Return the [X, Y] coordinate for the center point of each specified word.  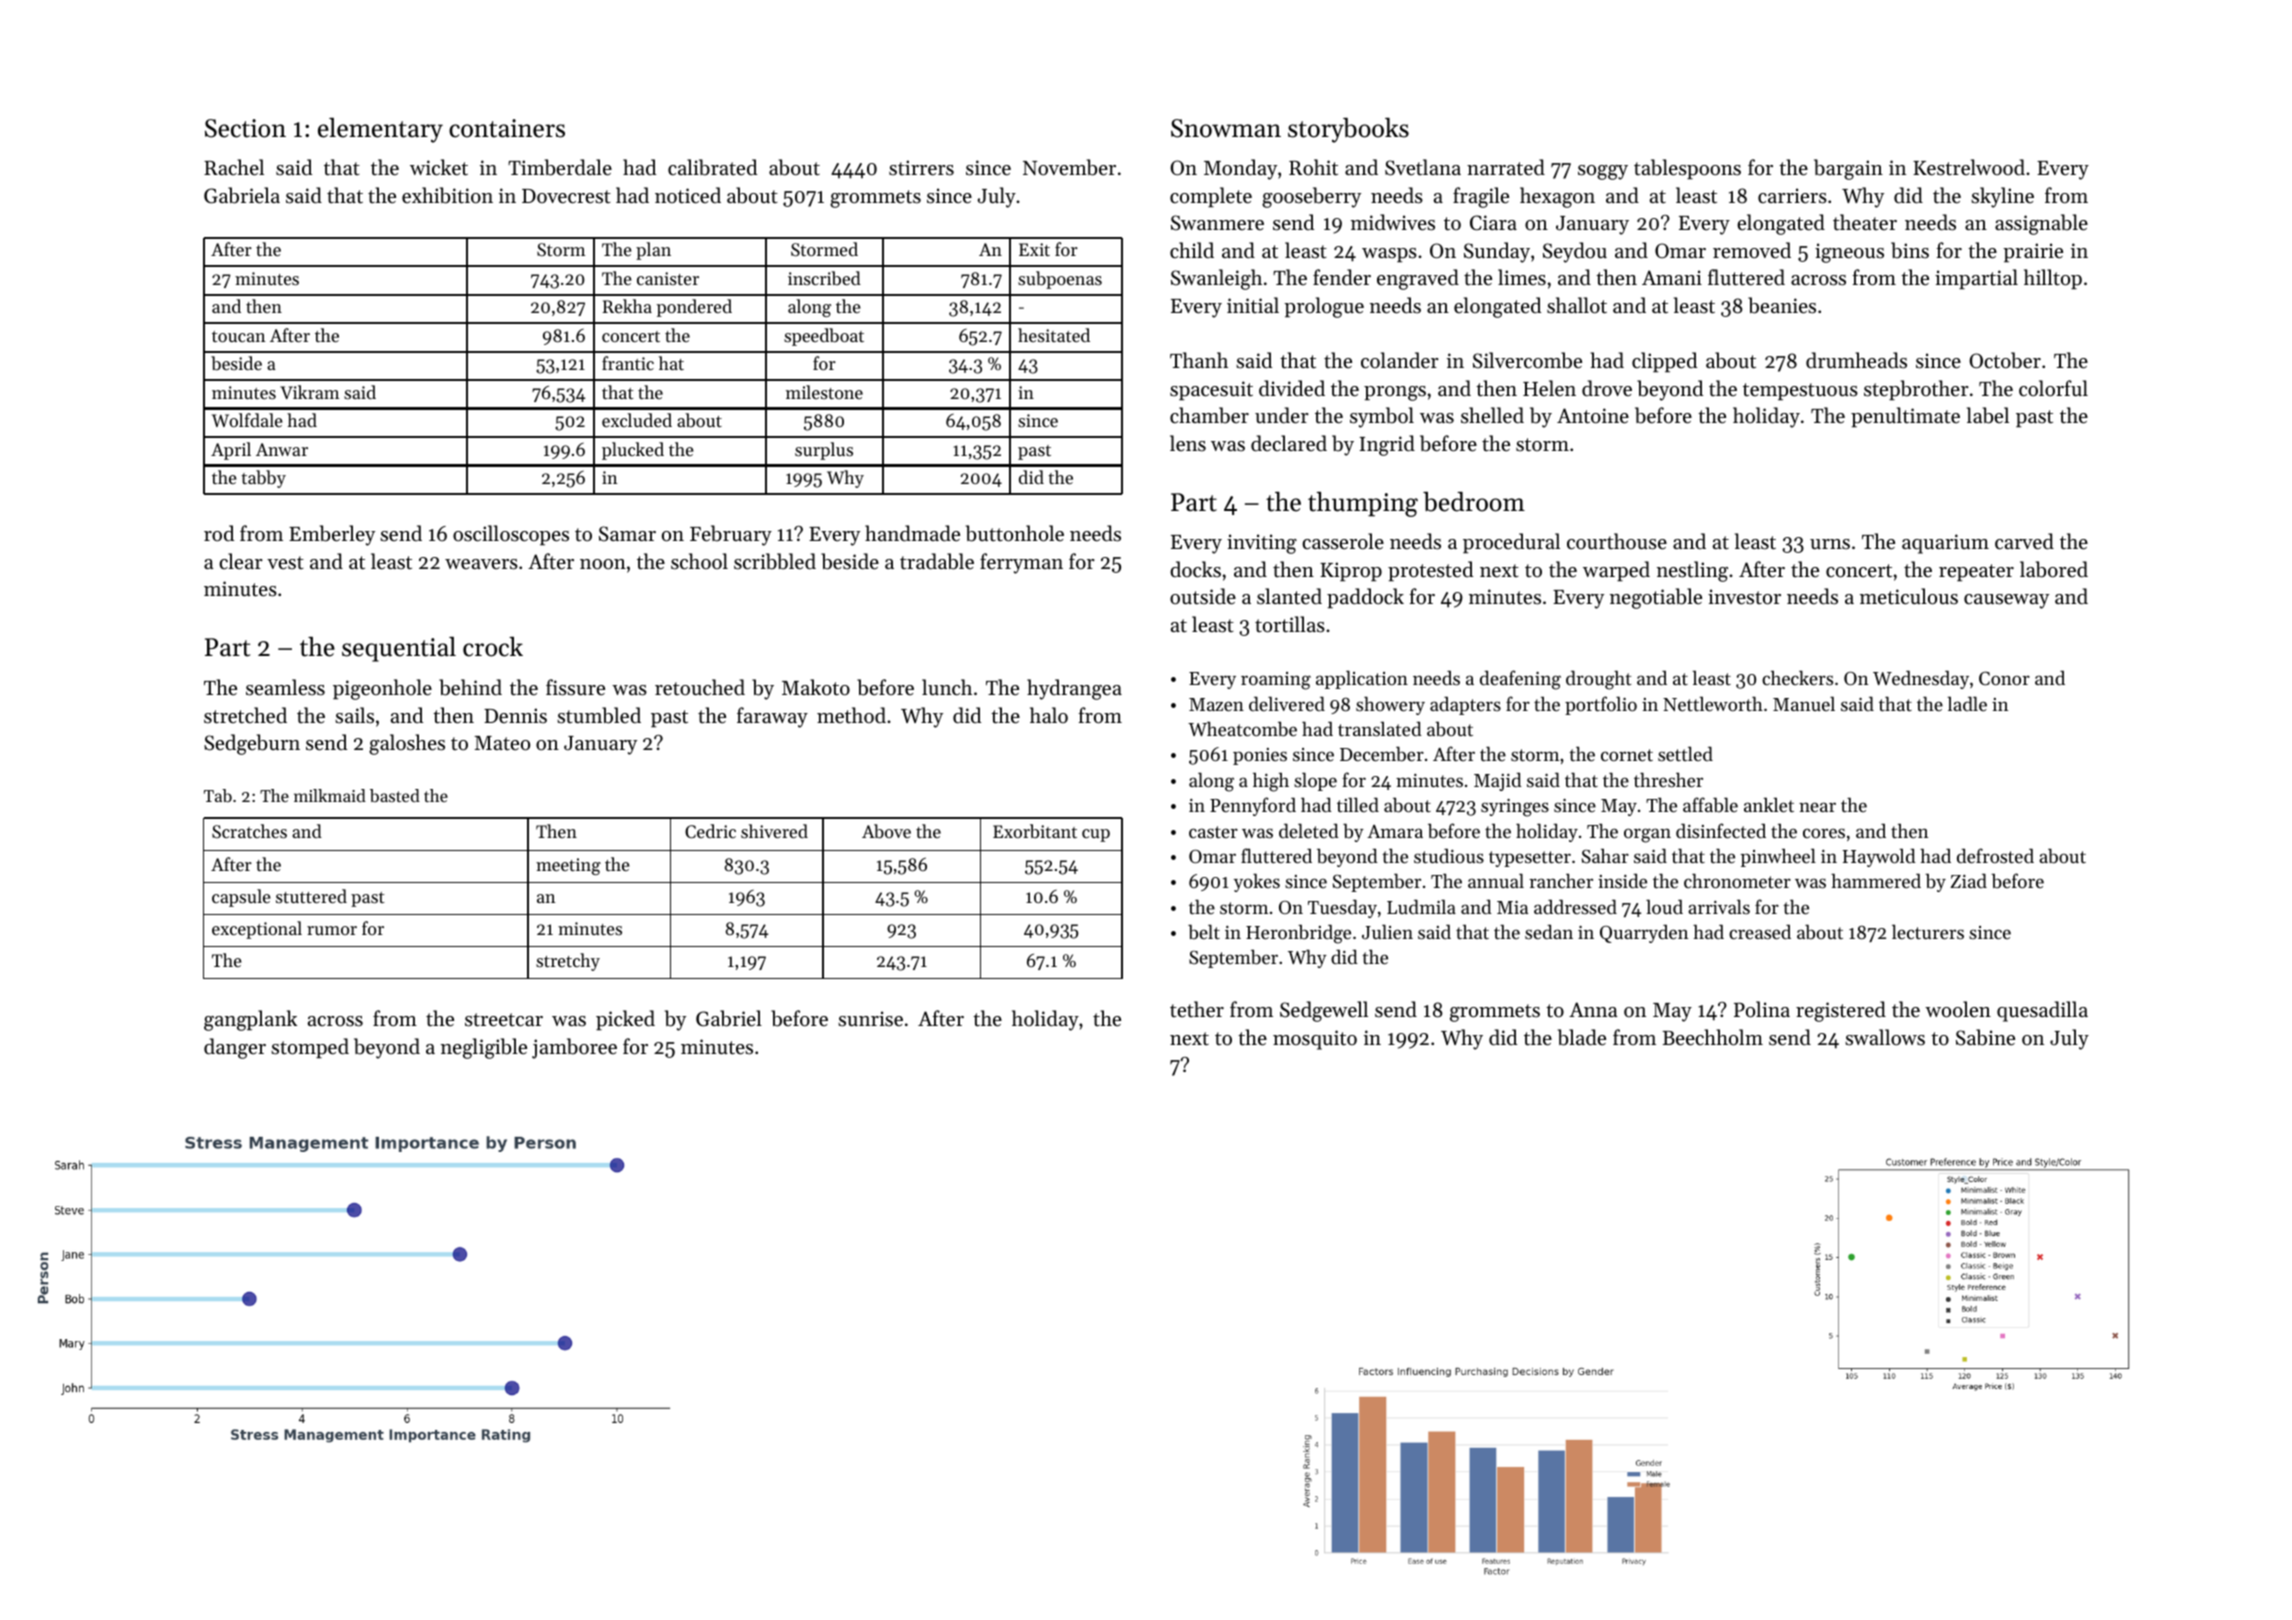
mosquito [1315, 1040]
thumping [1363, 504]
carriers [1792, 196]
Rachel [234, 167]
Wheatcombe [1242, 729]
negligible [484, 1048]
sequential [399, 649]
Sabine [1985, 1037]
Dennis [515, 715]
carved [2024, 541]
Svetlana [1423, 167]
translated [1380, 728]
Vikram [309, 392]
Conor [2004, 678]
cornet [1627, 755]
